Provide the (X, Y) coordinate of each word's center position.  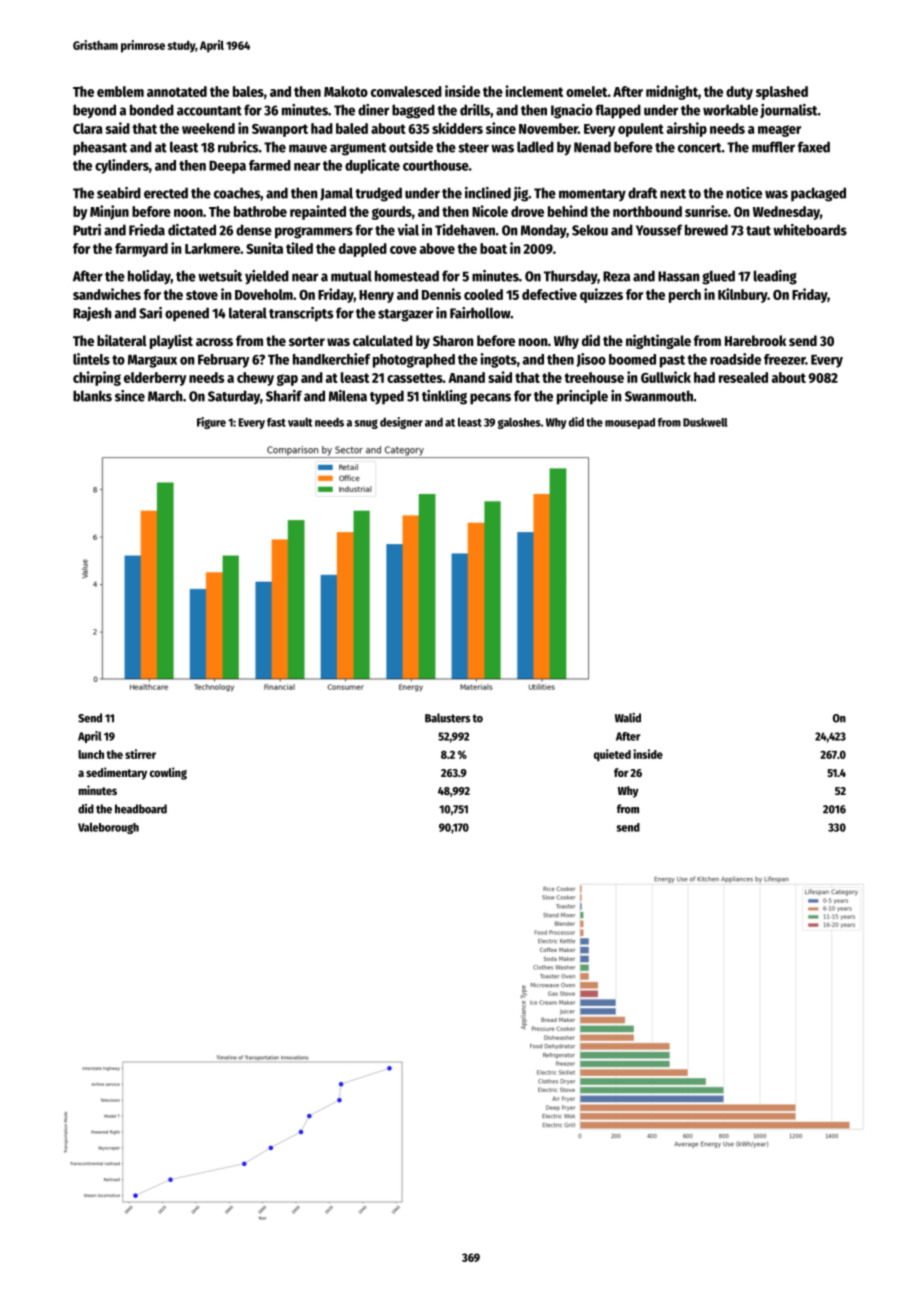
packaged (818, 194)
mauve (308, 148)
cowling (168, 773)
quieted (612, 755)
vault (300, 422)
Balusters (447, 718)
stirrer (140, 754)
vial (408, 230)
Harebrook (755, 340)
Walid (628, 718)
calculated (383, 340)
